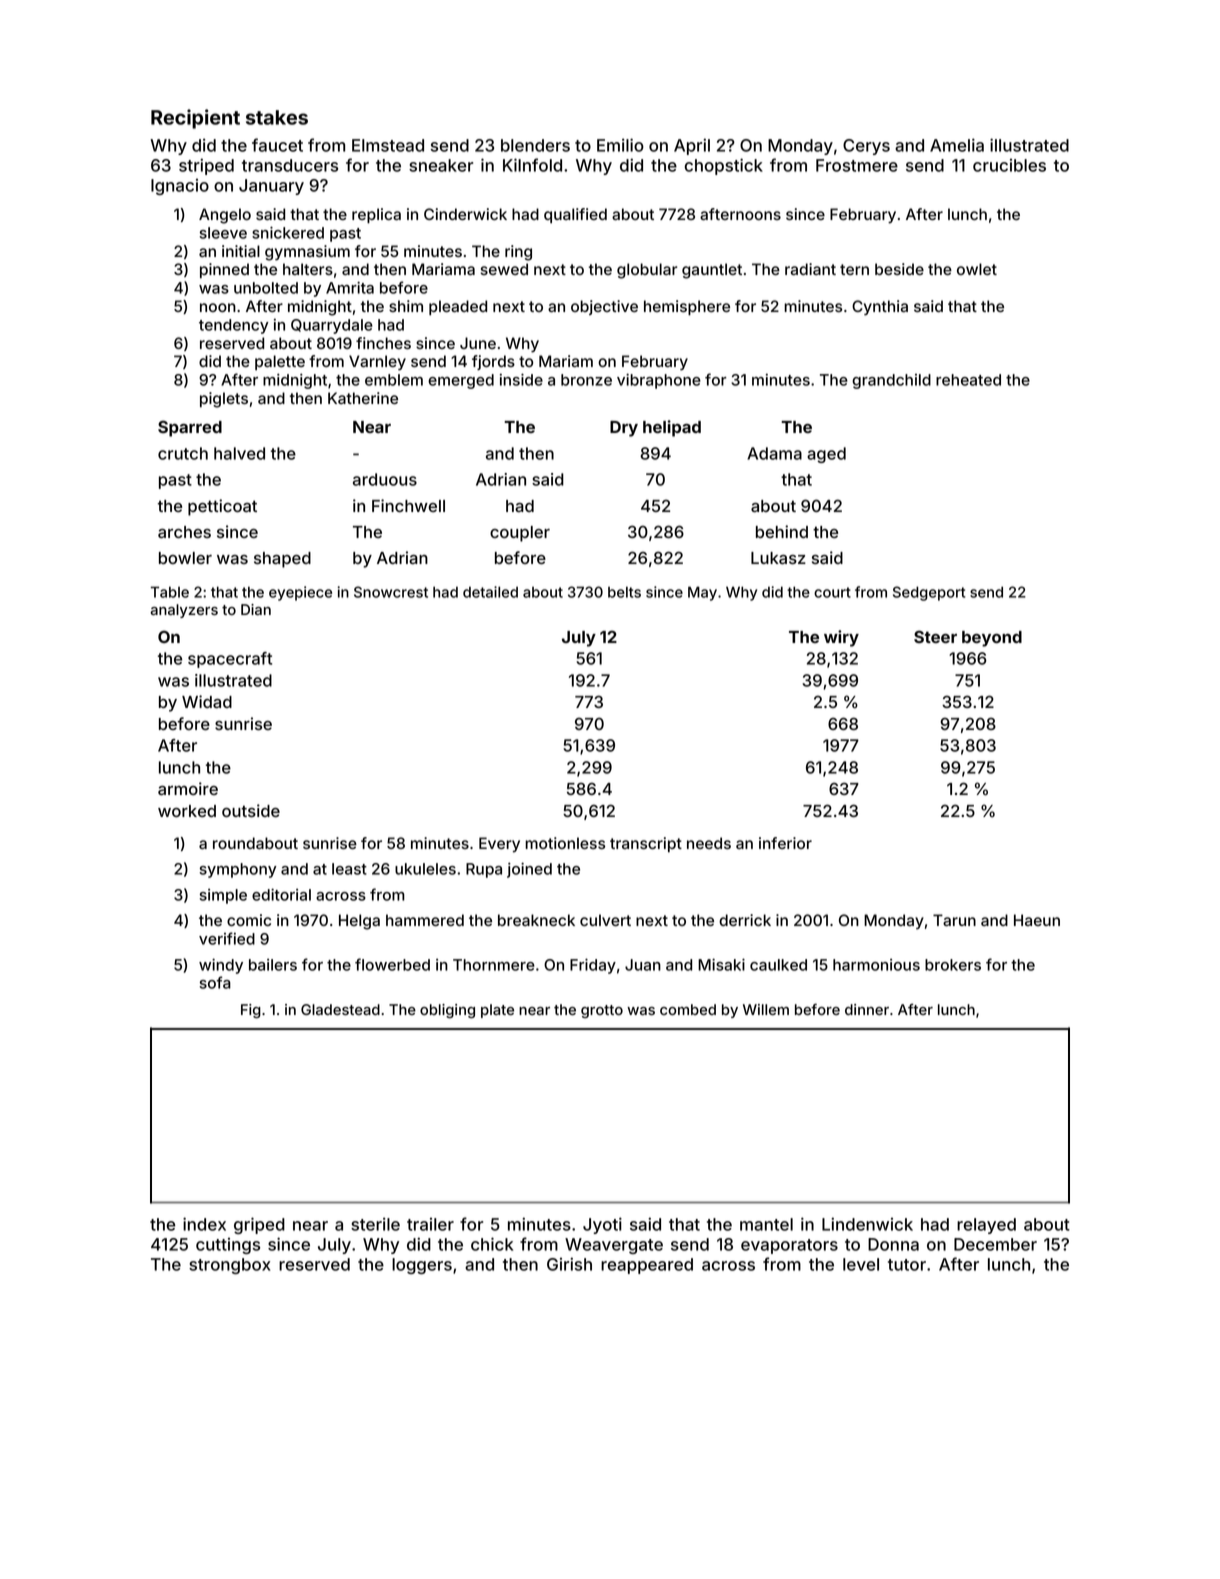 Image resolution: width=1220 pixels, height=1579 pixels. I want to click on culvert, so click(605, 920).
